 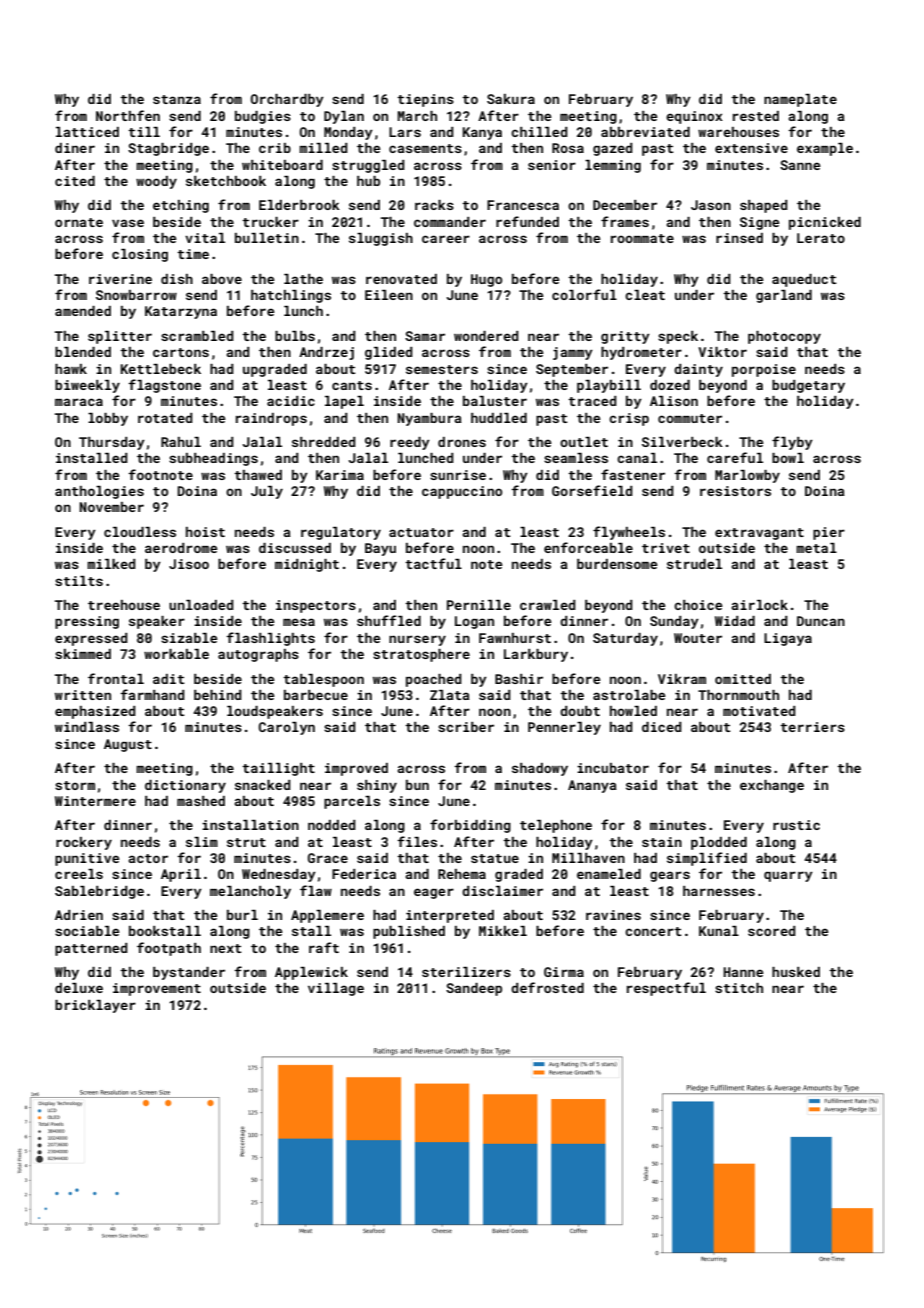 What do you see at coordinates (108, 419) in the screenshot?
I see `lobby` at bounding box center [108, 419].
